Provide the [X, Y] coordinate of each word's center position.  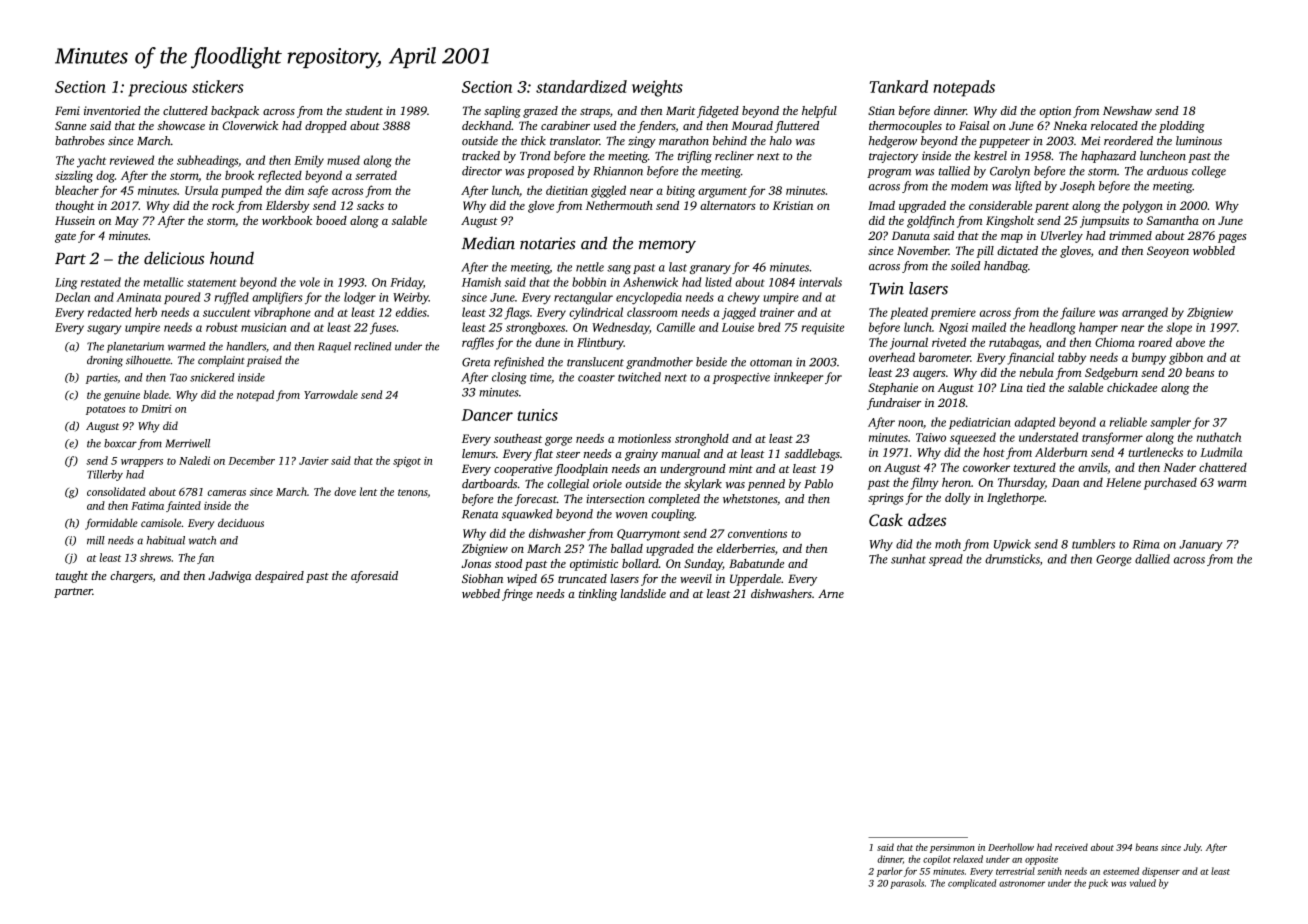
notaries [548, 243]
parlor [890, 872]
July [1192, 848]
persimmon [952, 848]
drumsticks [1012, 559]
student [364, 110]
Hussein [75, 220]
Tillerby [105, 475]
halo [781, 140]
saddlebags [812, 455]
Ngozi [953, 329]
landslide [643, 593]
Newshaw [1127, 110]
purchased [1170, 484]
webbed [481, 593]
